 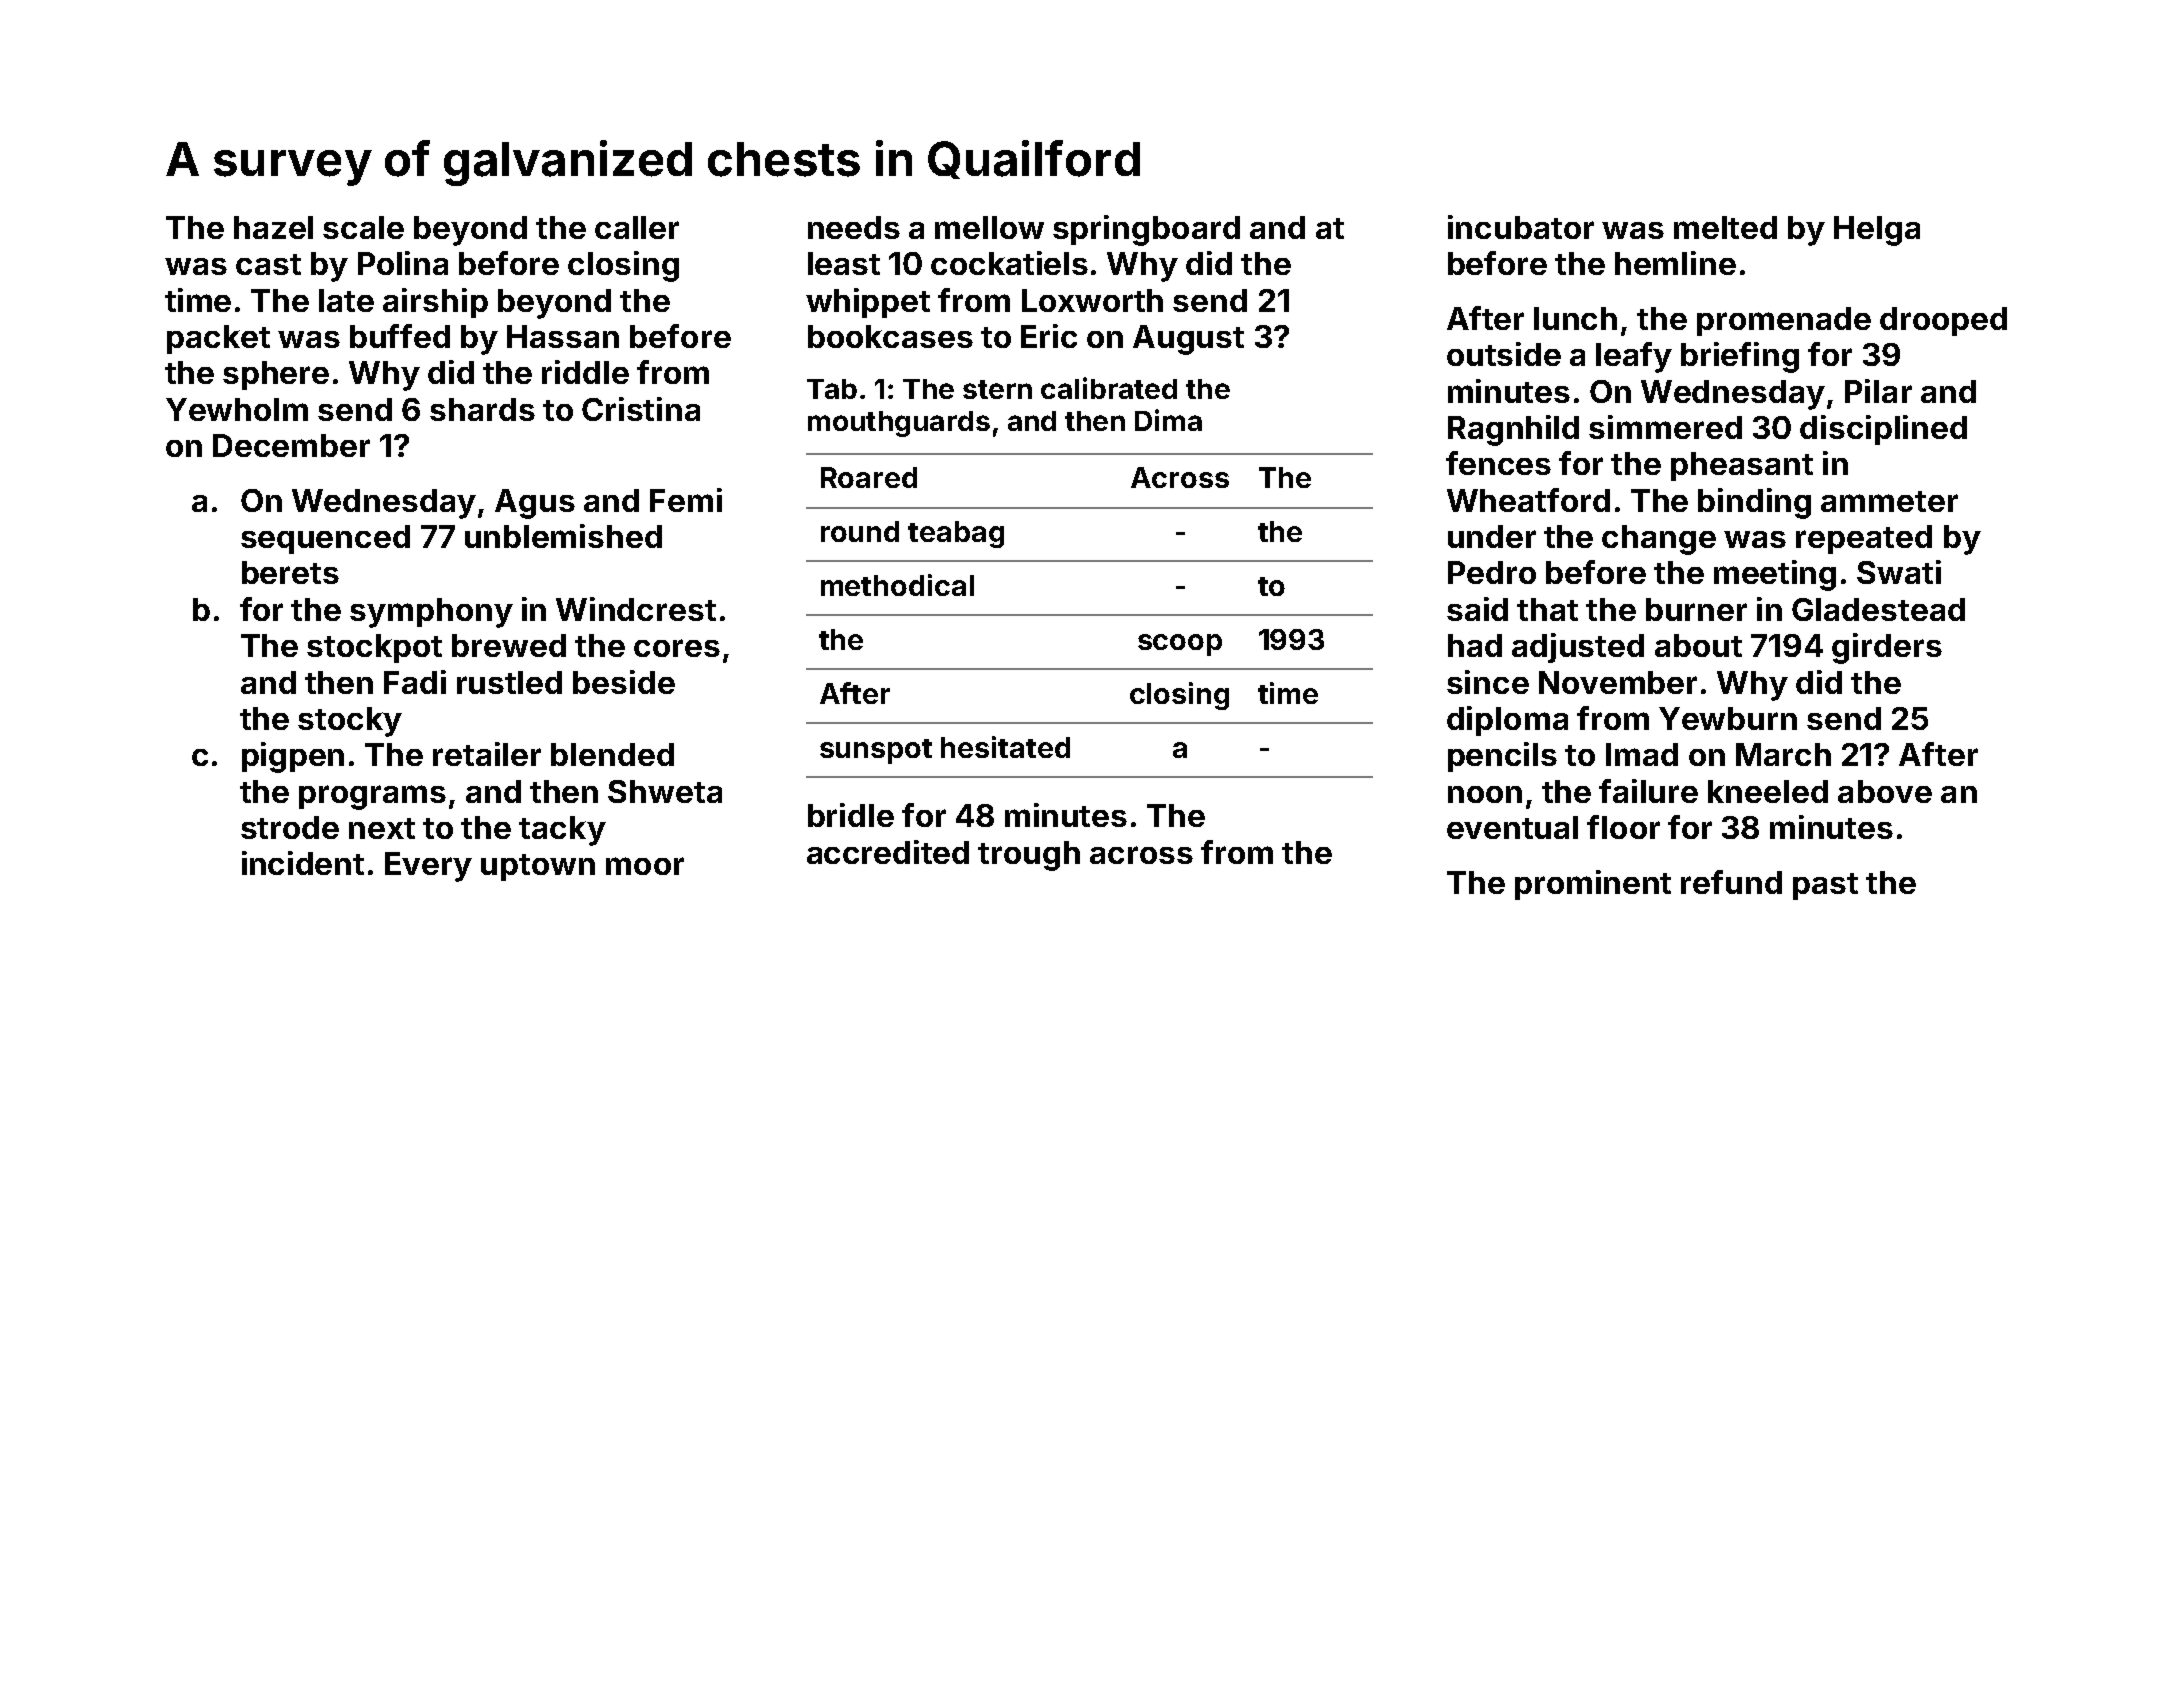 What do you see at coordinates (535, 504) in the screenshot?
I see `Agus` at bounding box center [535, 504].
